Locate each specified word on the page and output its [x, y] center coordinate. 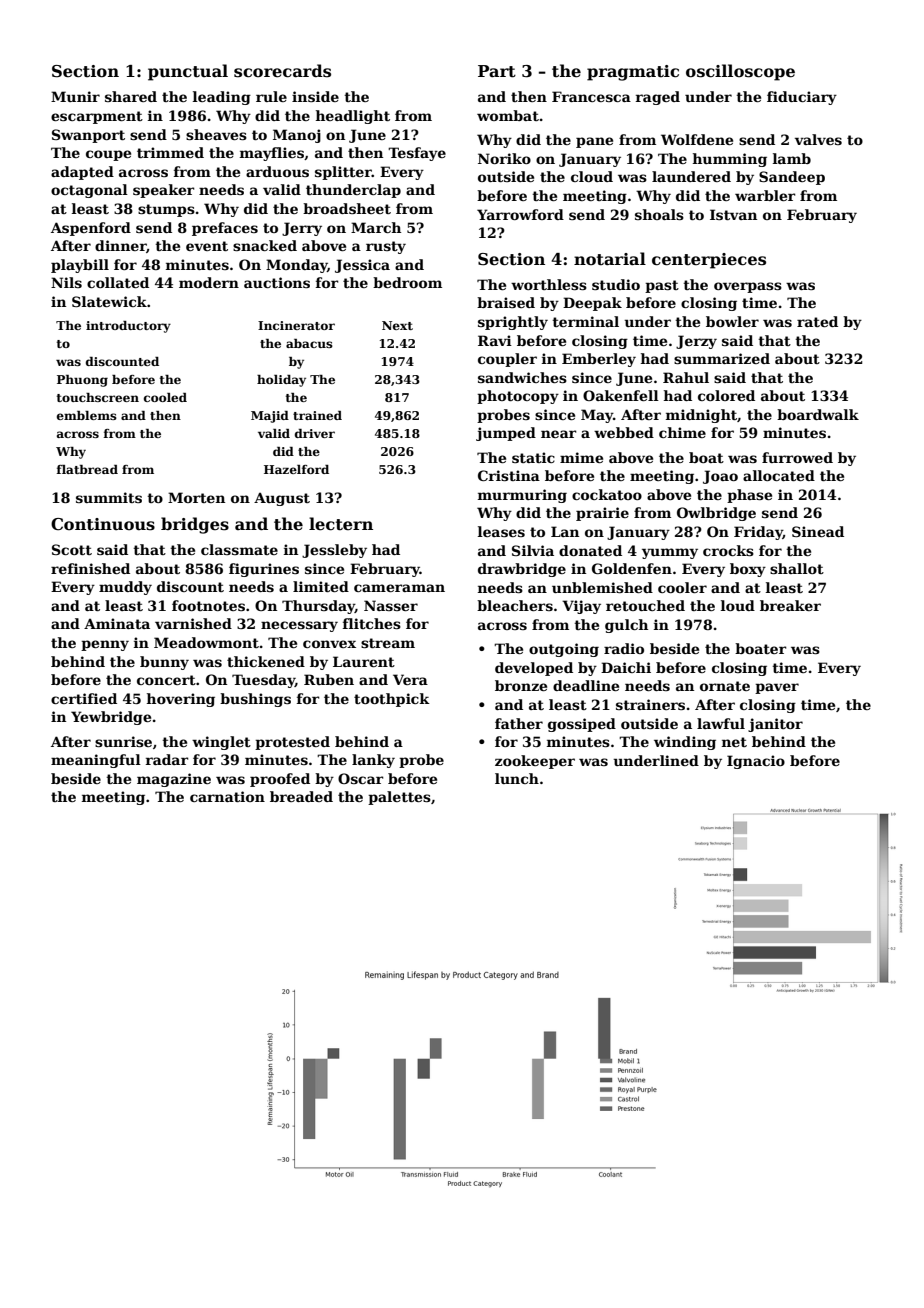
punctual [188, 72]
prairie [602, 514]
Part [497, 71]
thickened [266, 661]
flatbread [87, 469]
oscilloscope [740, 72]
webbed [624, 432]
